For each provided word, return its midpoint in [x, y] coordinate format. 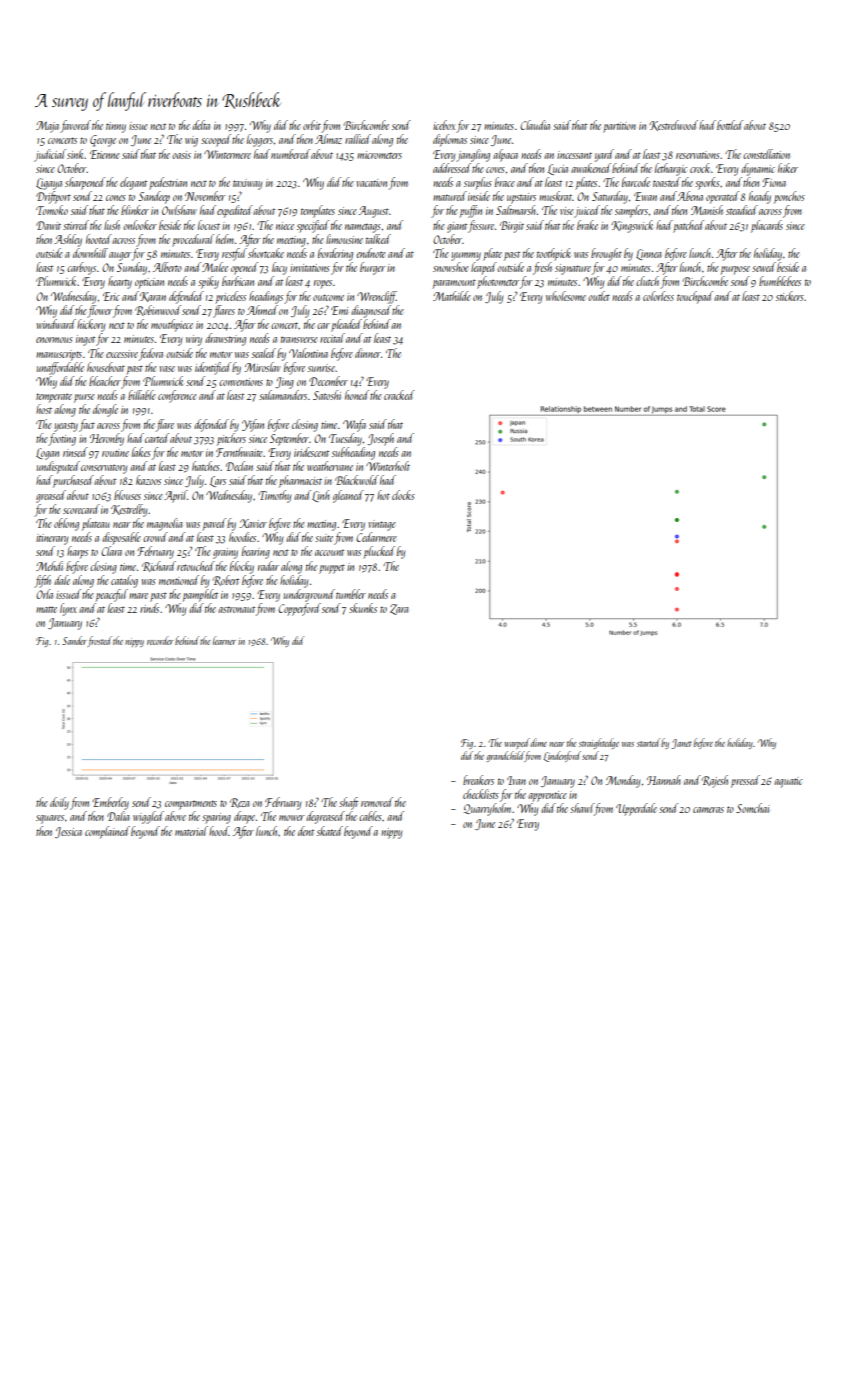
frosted [99, 641]
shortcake [266, 253]
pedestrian [168, 183]
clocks [403, 495]
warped [517, 743]
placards [767, 226]
